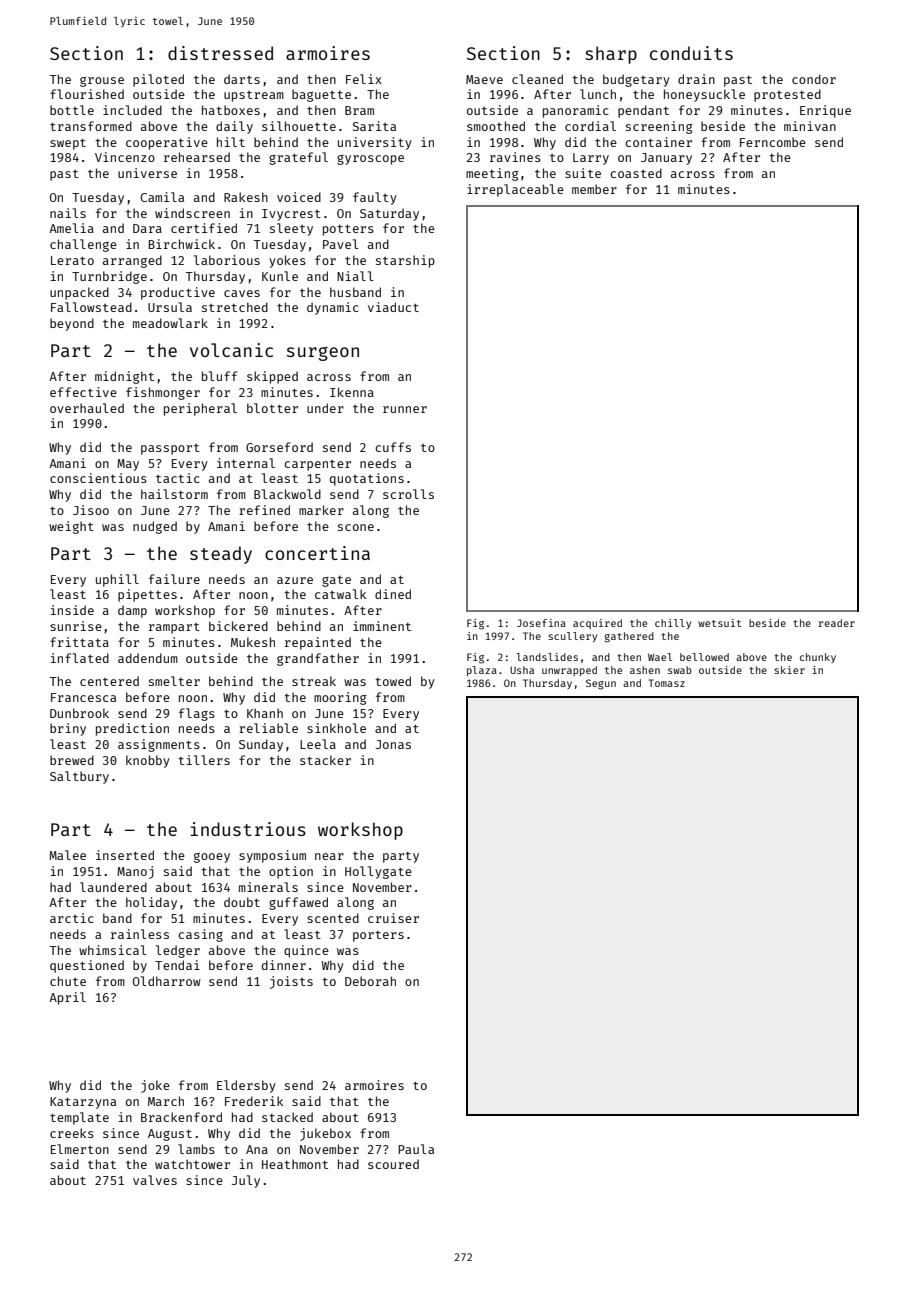 The image size is (908, 1316). What do you see at coordinates (367, 479) in the document?
I see `quotations` at bounding box center [367, 479].
